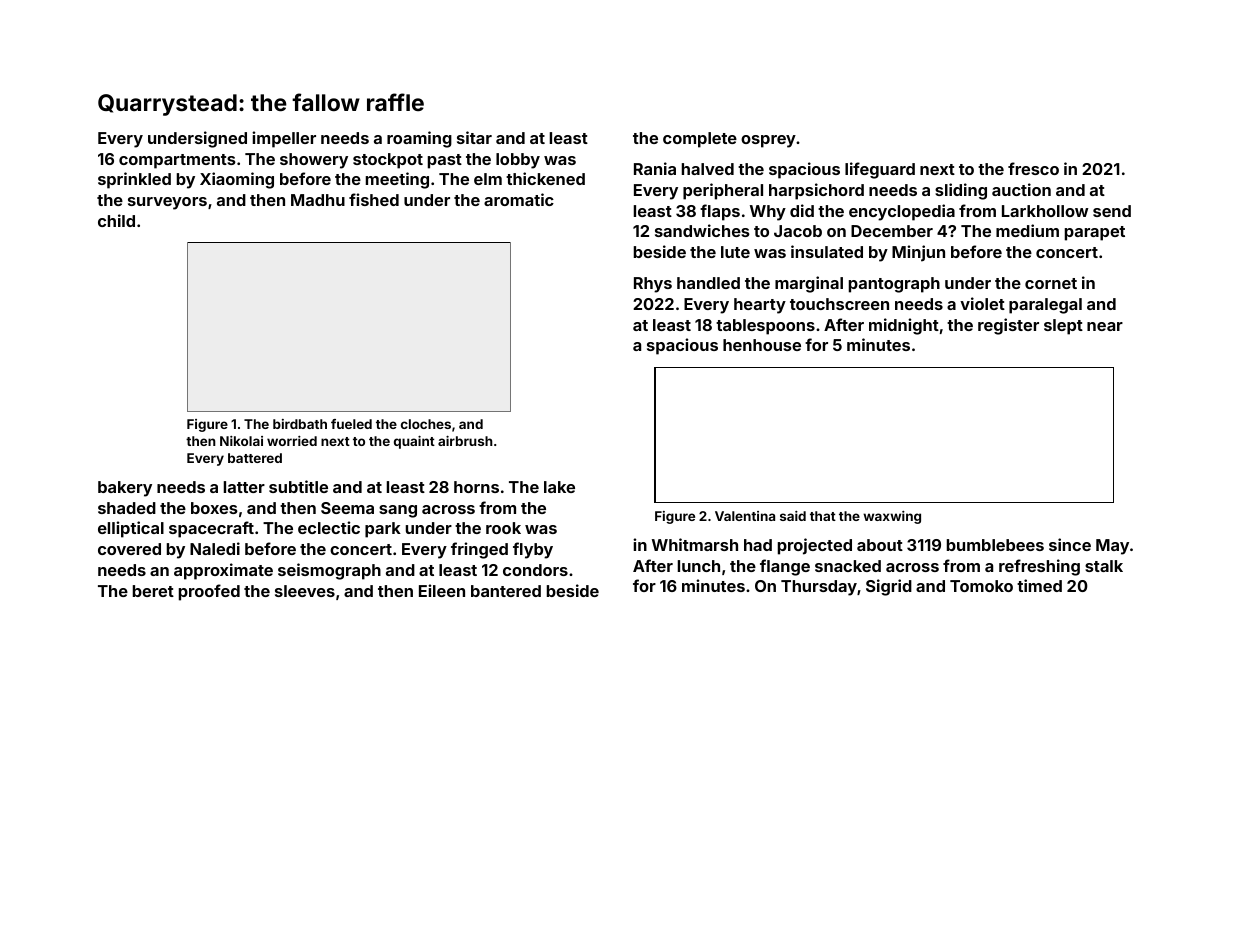 Image resolution: width=1233 pixels, height=952 pixels. Describe the element at coordinates (699, 566) in the document. I see `lunch` at that location.
